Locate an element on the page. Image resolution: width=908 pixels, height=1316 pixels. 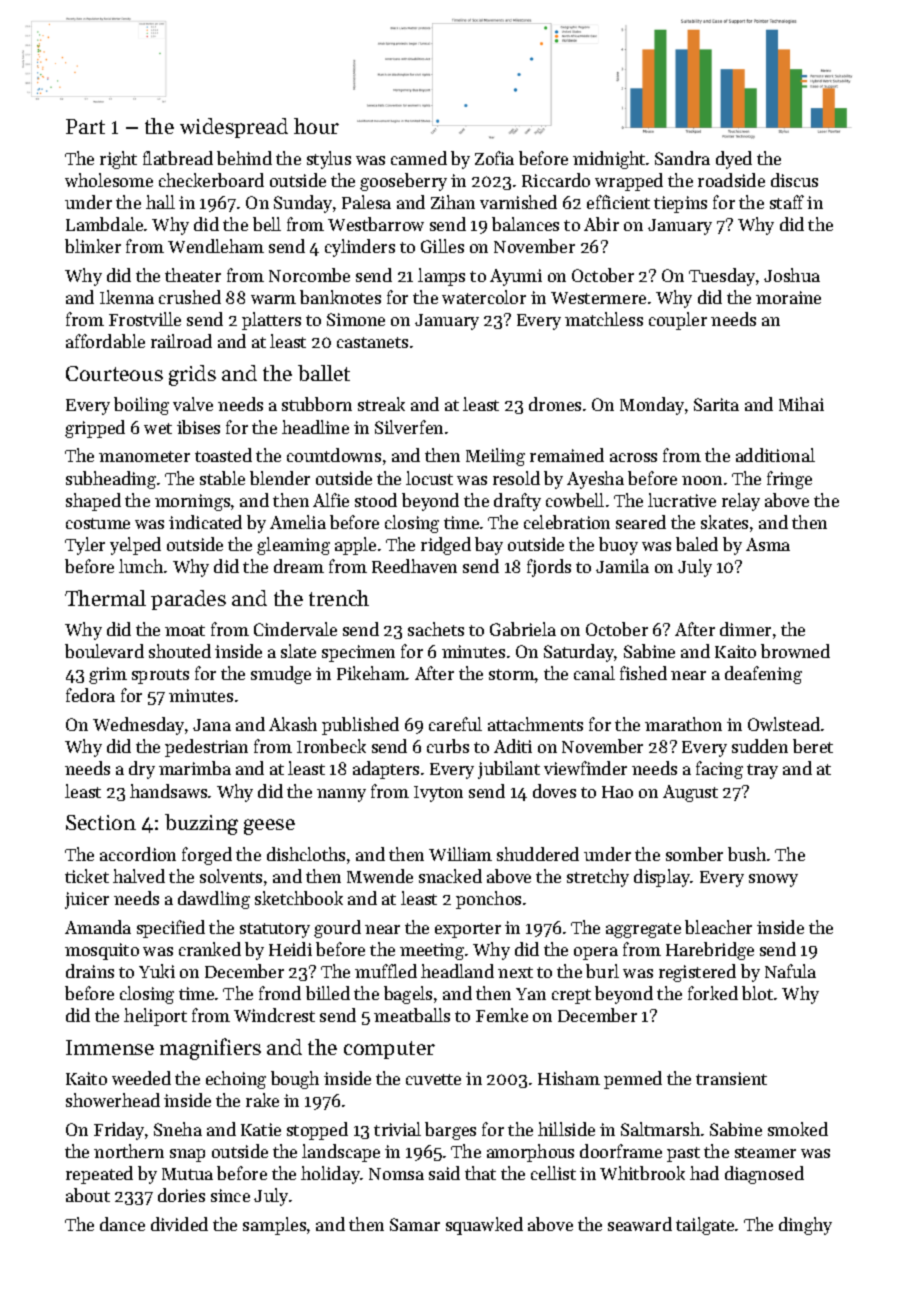
widespread is located at coordinates (234, 128).
